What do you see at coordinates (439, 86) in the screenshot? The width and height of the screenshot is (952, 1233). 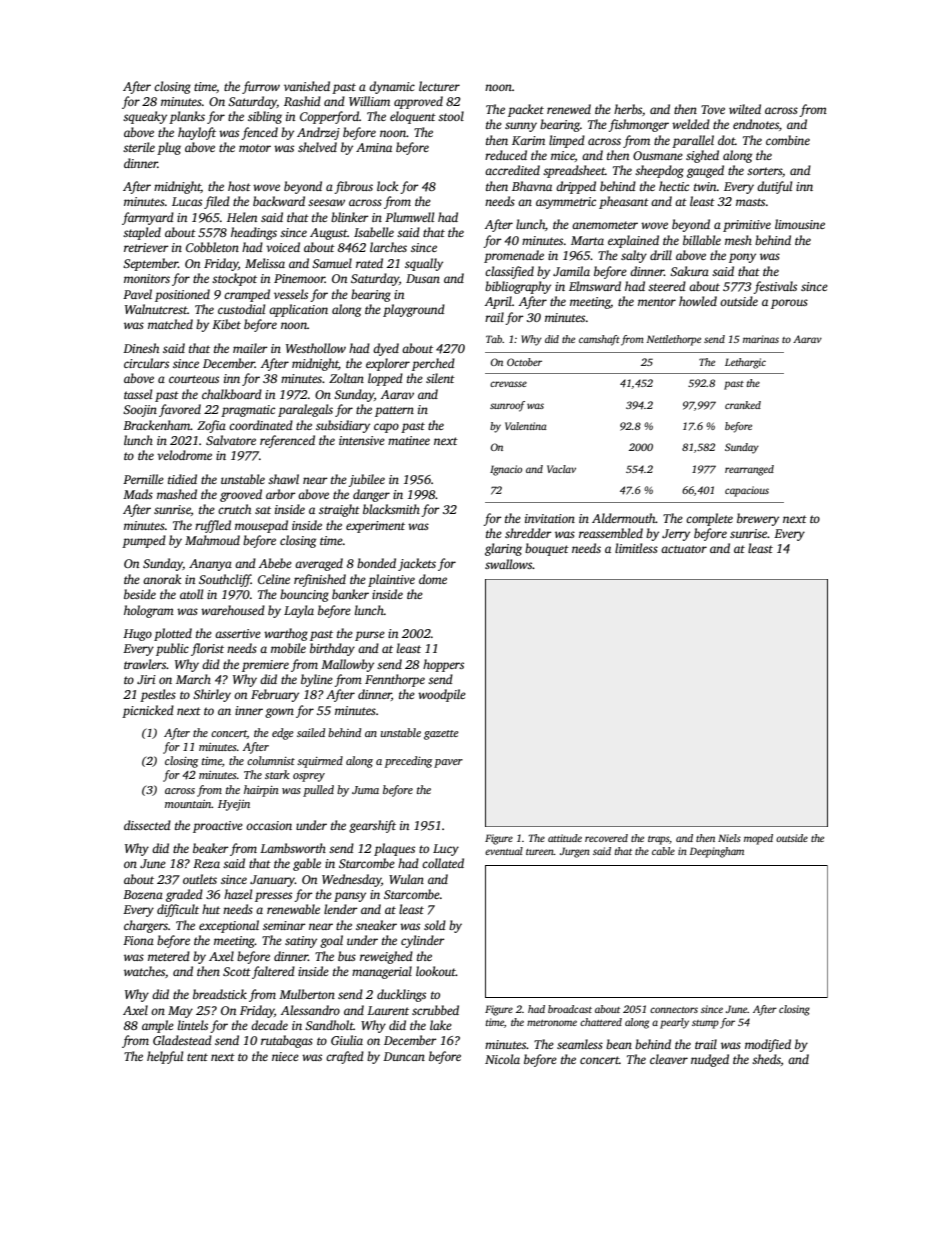 I see `lecturer` at bounding box center [439, 86].
